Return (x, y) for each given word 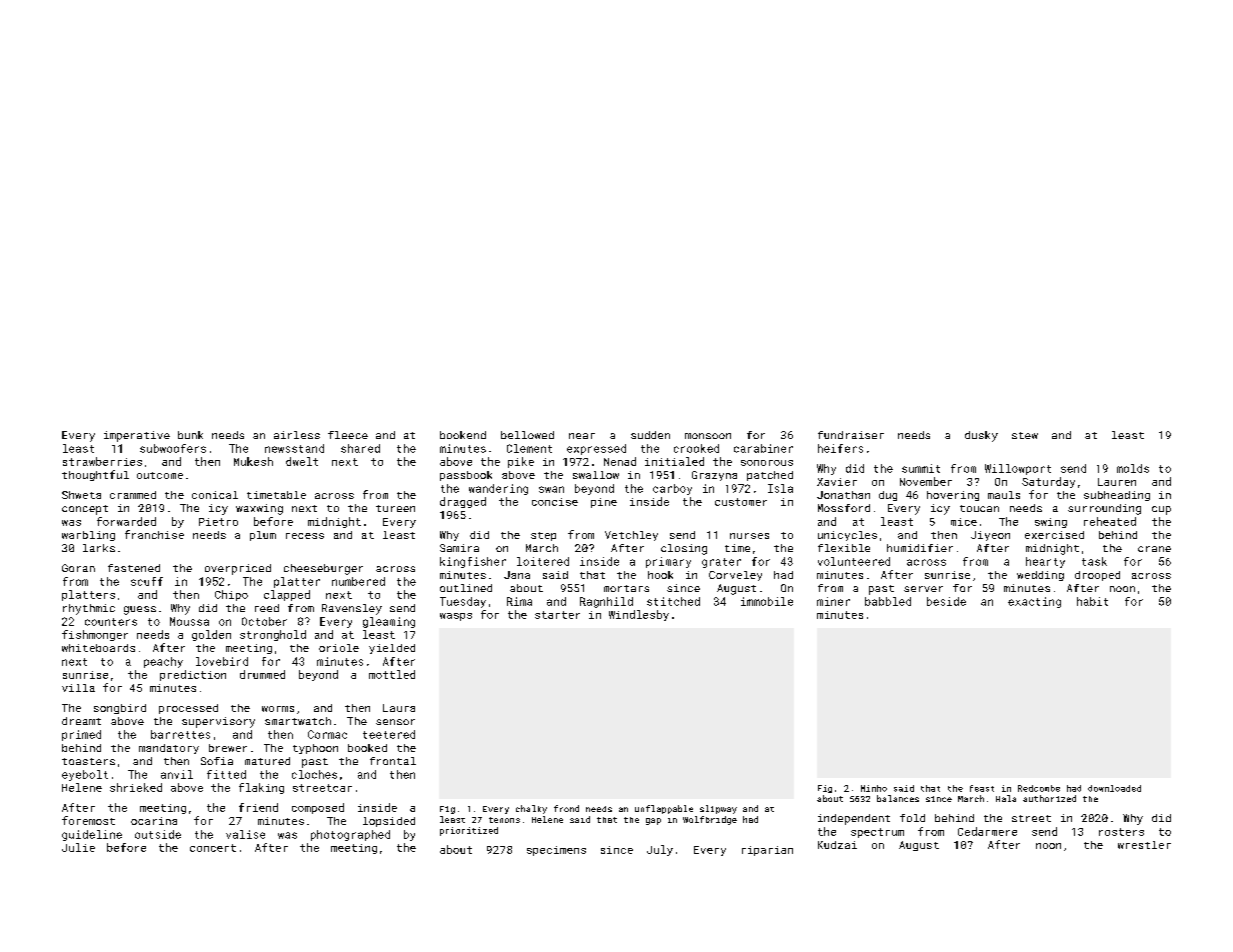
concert (213, 848)
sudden (650, 435)
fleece (348, 435)
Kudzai (837, 845)
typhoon (315, 749)
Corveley (735, 576)
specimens (556, 851)
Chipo (231, 595)
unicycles (847, 536)
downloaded (1114, 788)
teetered (389, 734)
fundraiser (851, 435)
